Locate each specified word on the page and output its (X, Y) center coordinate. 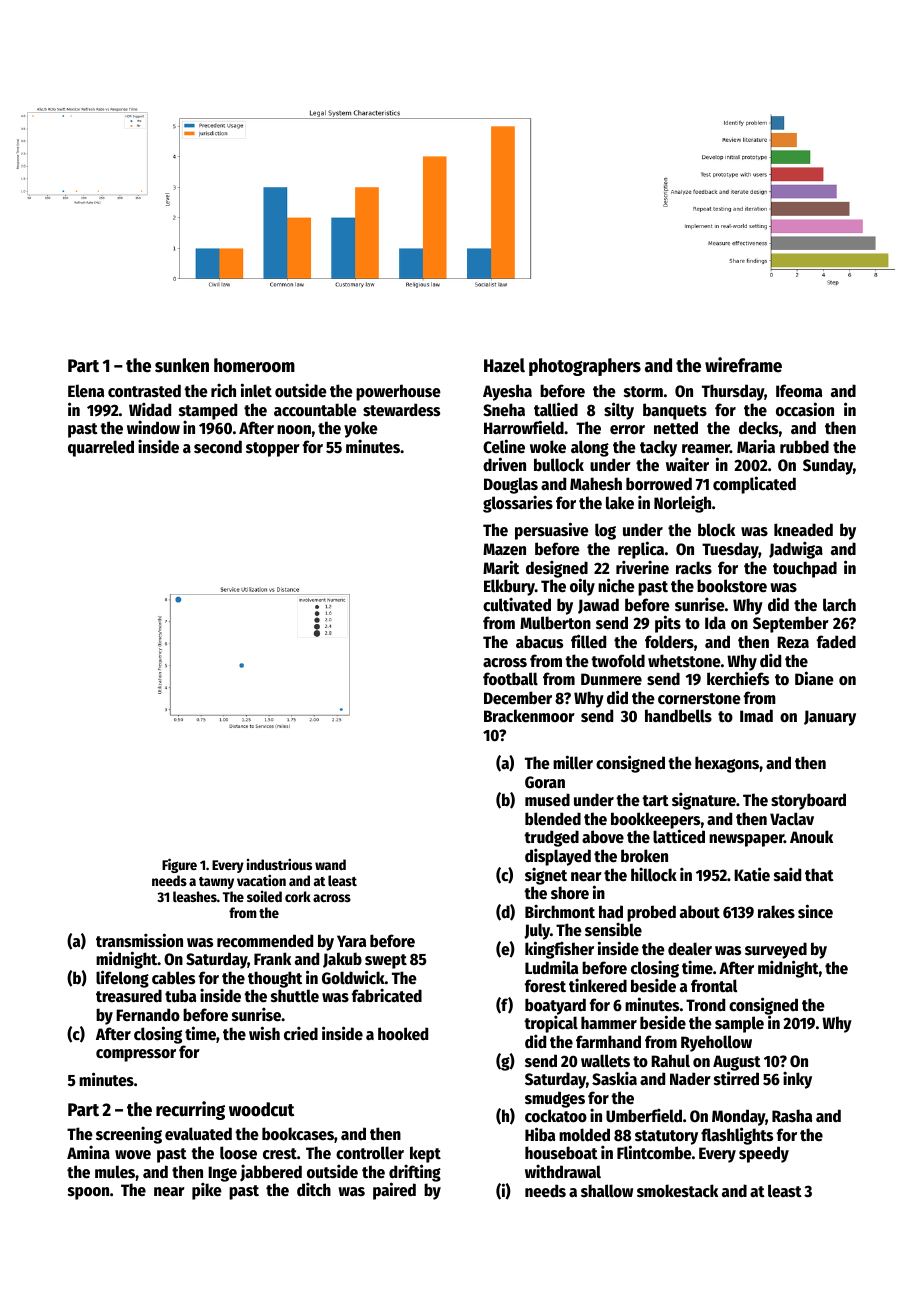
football (510, 679)
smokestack (677, 1191)
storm (643, 392)
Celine (504, 446)
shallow (607, 1191)
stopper (273, 449)
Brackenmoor (529, 716)
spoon (88, 1193)
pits (668, 624)
